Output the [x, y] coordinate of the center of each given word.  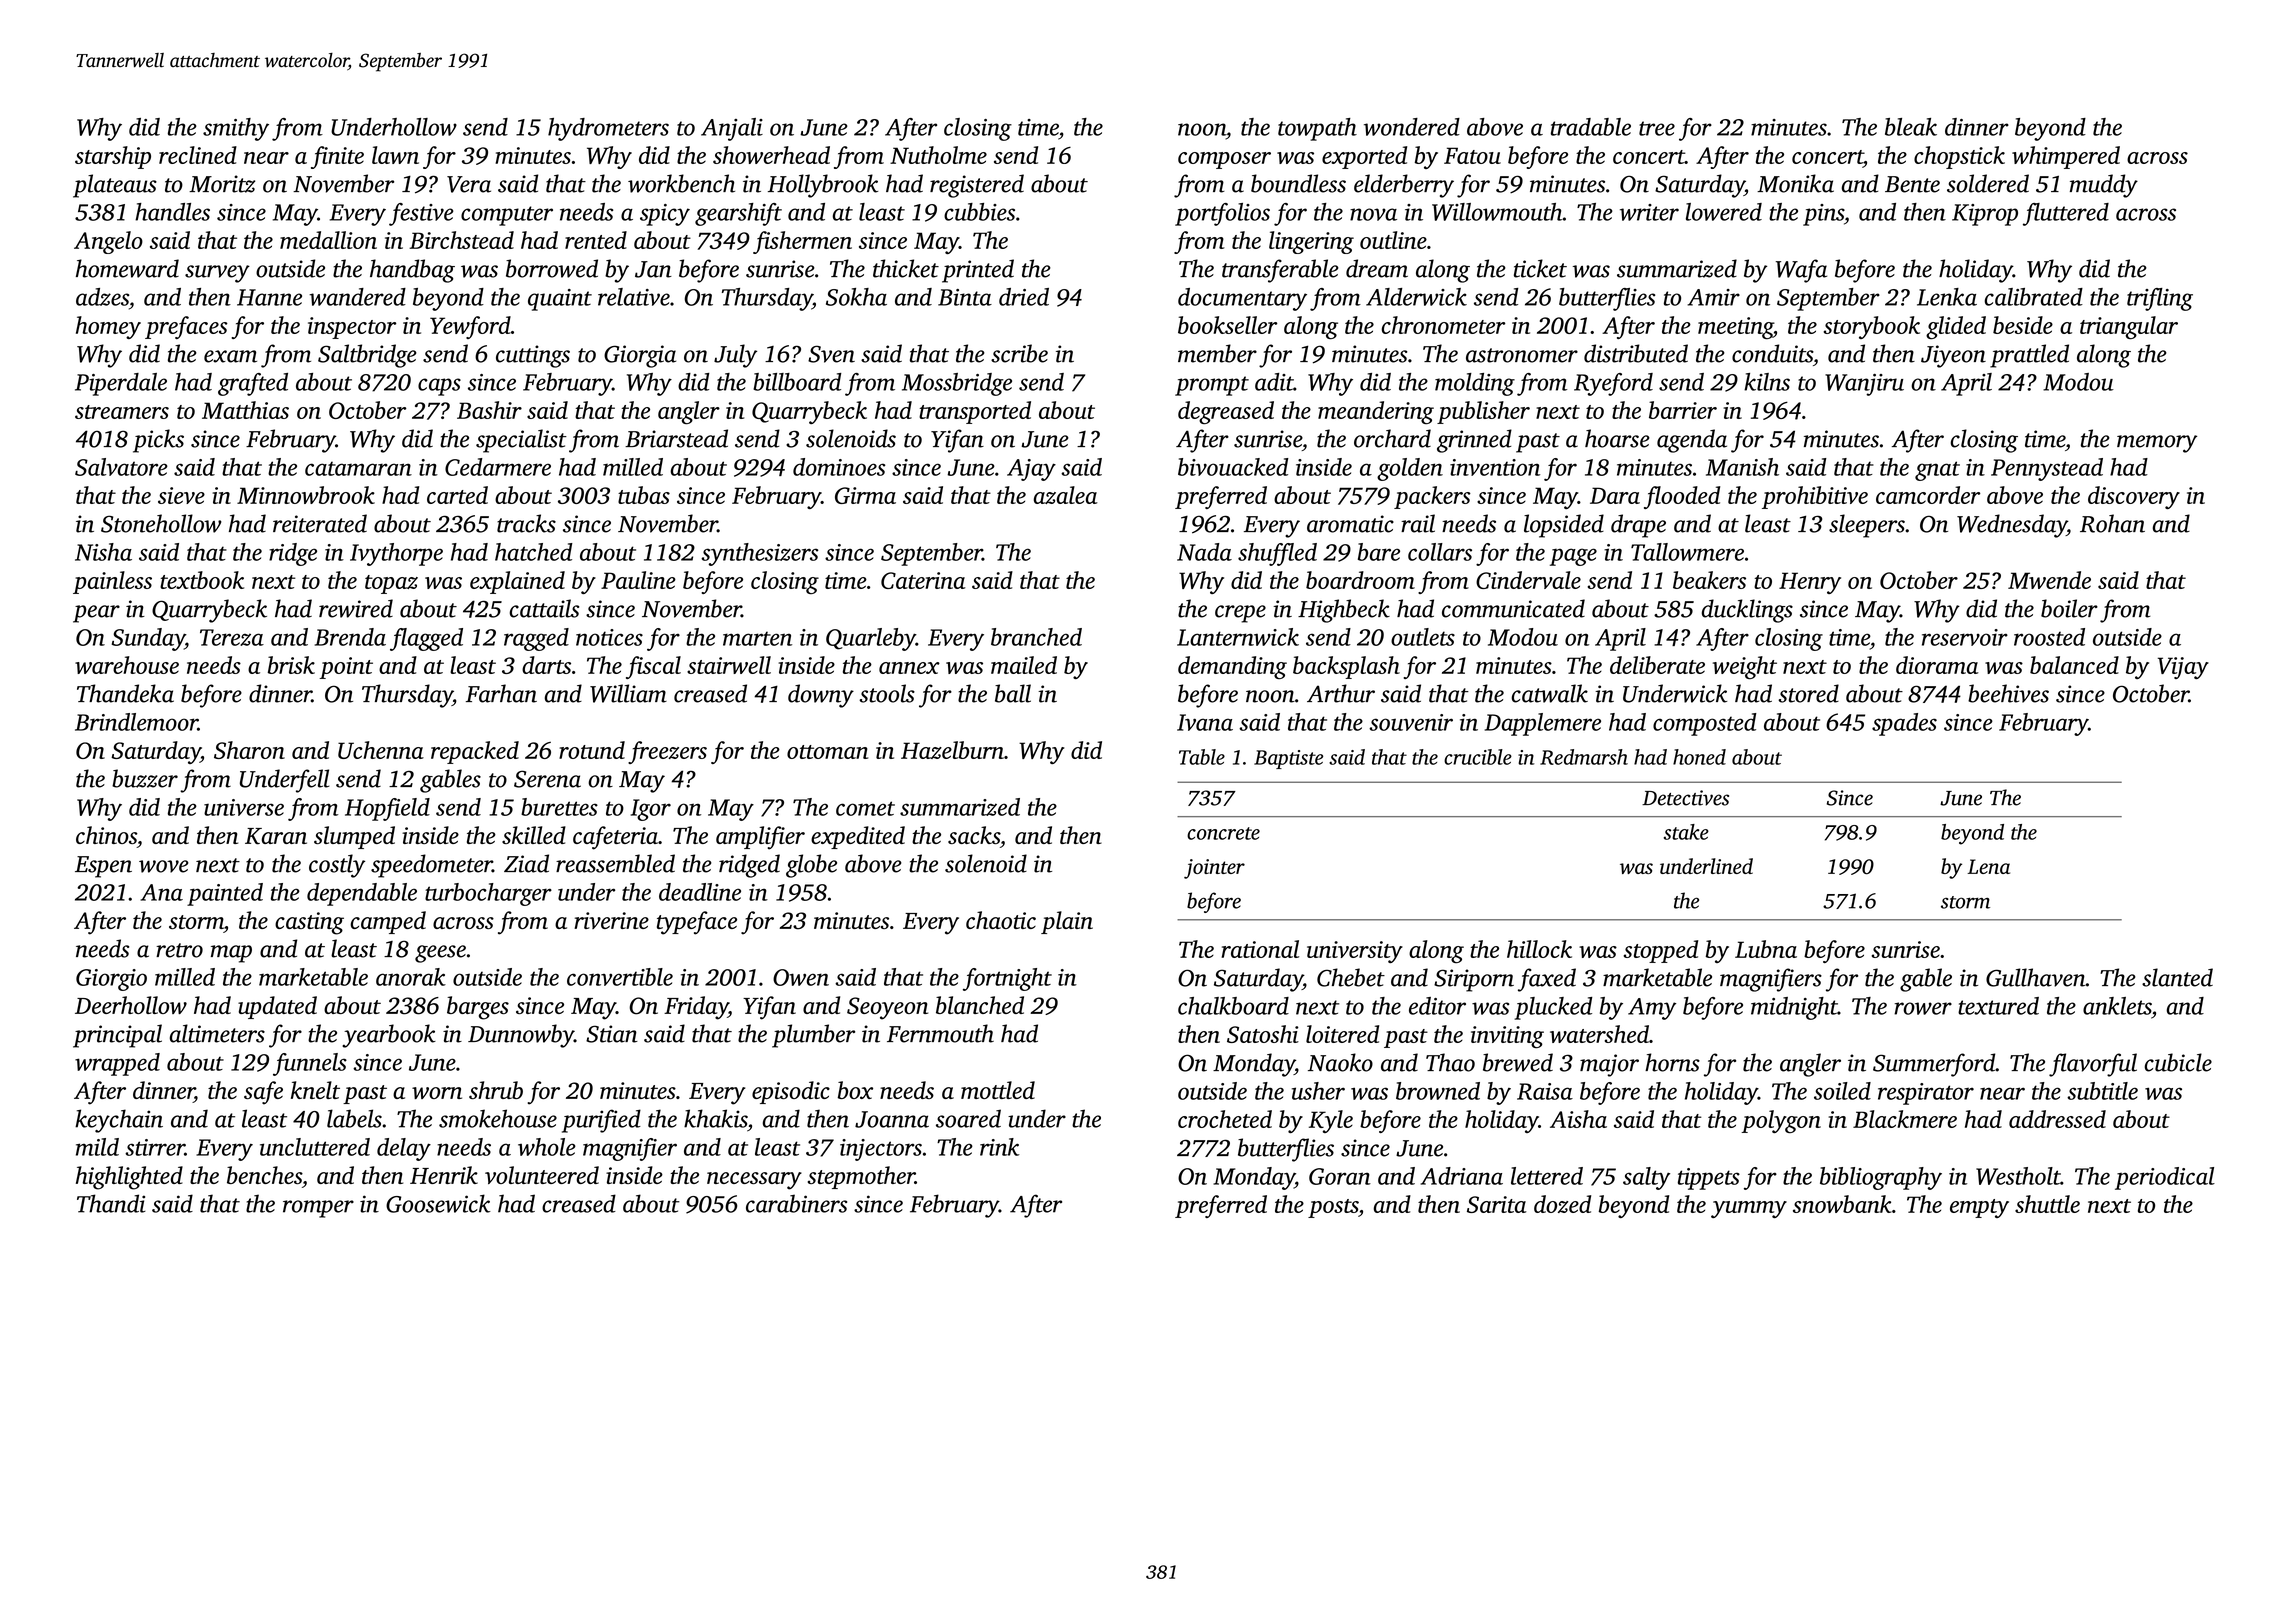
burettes [559, 807]
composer [1224, 160]
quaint [560, 300]
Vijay [2183, 668]
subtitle [2102, 1091]
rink [1000, 1147]
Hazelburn [952, 750]
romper [318, 1209]
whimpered [2066, 157]
